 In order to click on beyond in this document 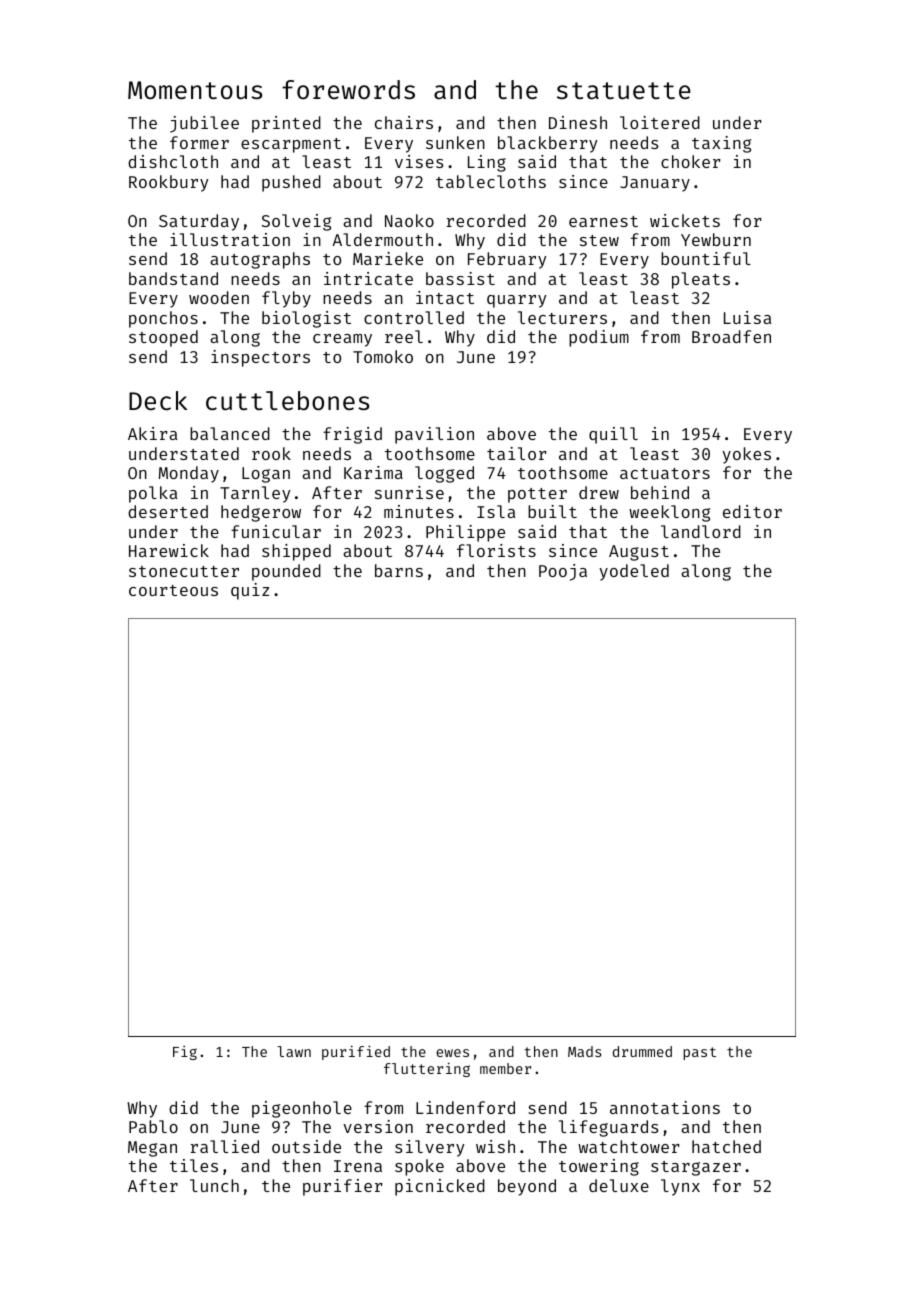, I will do `click(527, 1187)`.
